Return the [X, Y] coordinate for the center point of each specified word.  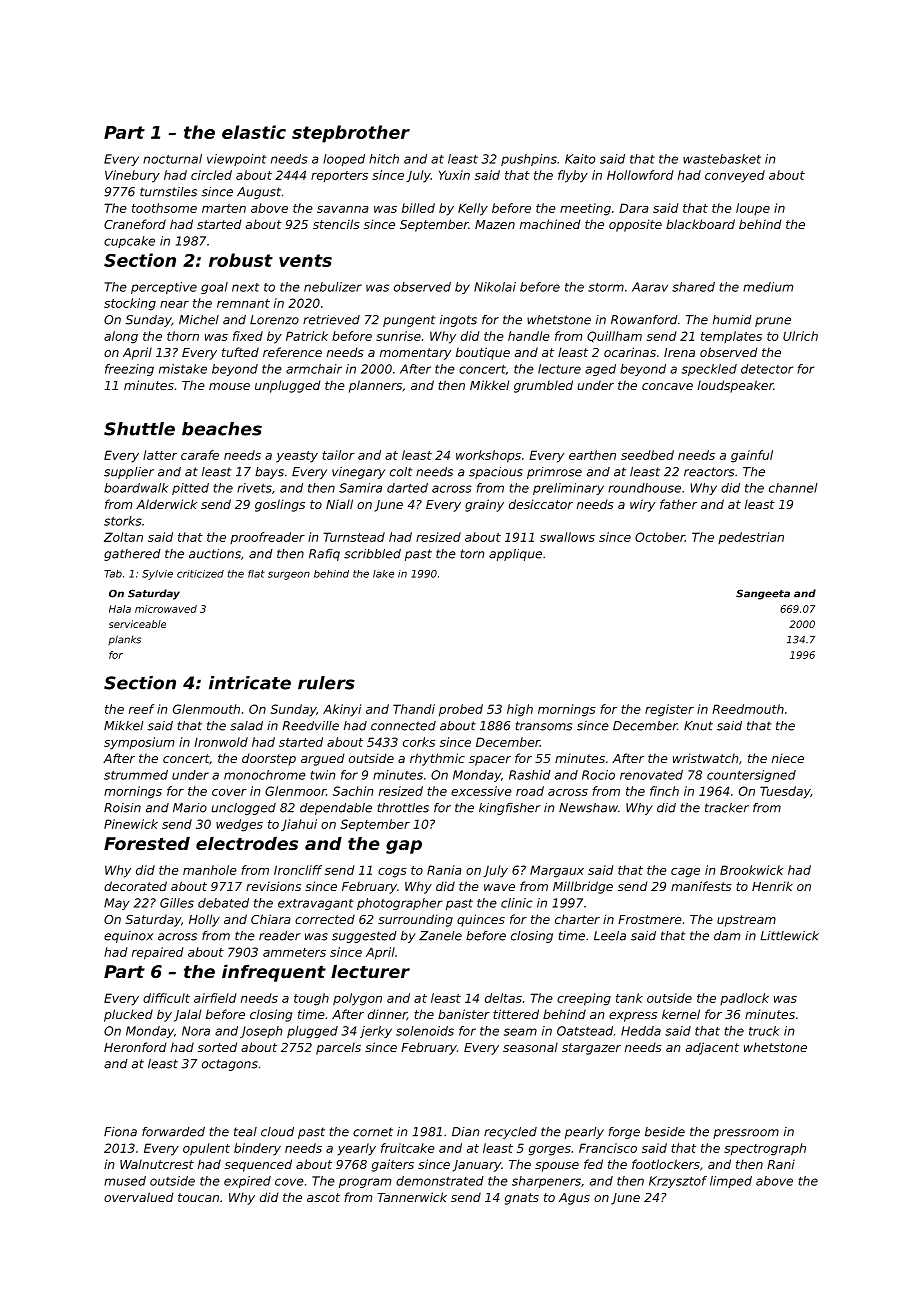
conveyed [735, 176]
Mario [190, 808]
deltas [503, 998]
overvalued [139, 1197]
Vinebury [132, 176]
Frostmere [650, 919]
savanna [342, 209]
